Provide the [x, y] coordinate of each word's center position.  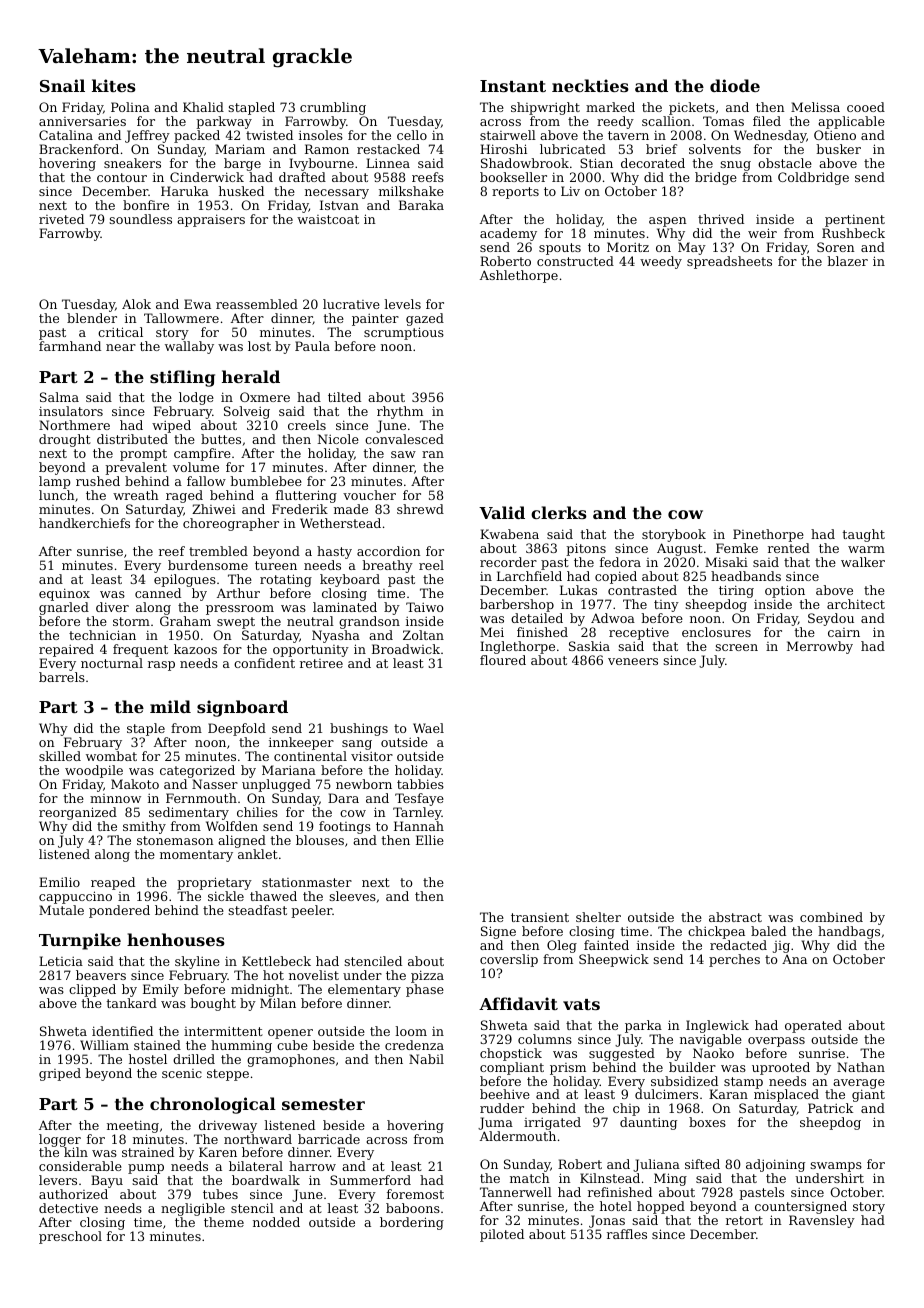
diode [735, 85]
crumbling [333, 108]
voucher [369, 495]
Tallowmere [181, 318]
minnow [115, 798]
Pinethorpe [768, 535]
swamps [836, 1167]
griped [60, 1074]
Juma [495, 1123]
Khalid [203, 107]
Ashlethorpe [519, 276]
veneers [633, 661]
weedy [661, 262]
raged [184, 496]
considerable [80, 1166]
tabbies [420, 784]
